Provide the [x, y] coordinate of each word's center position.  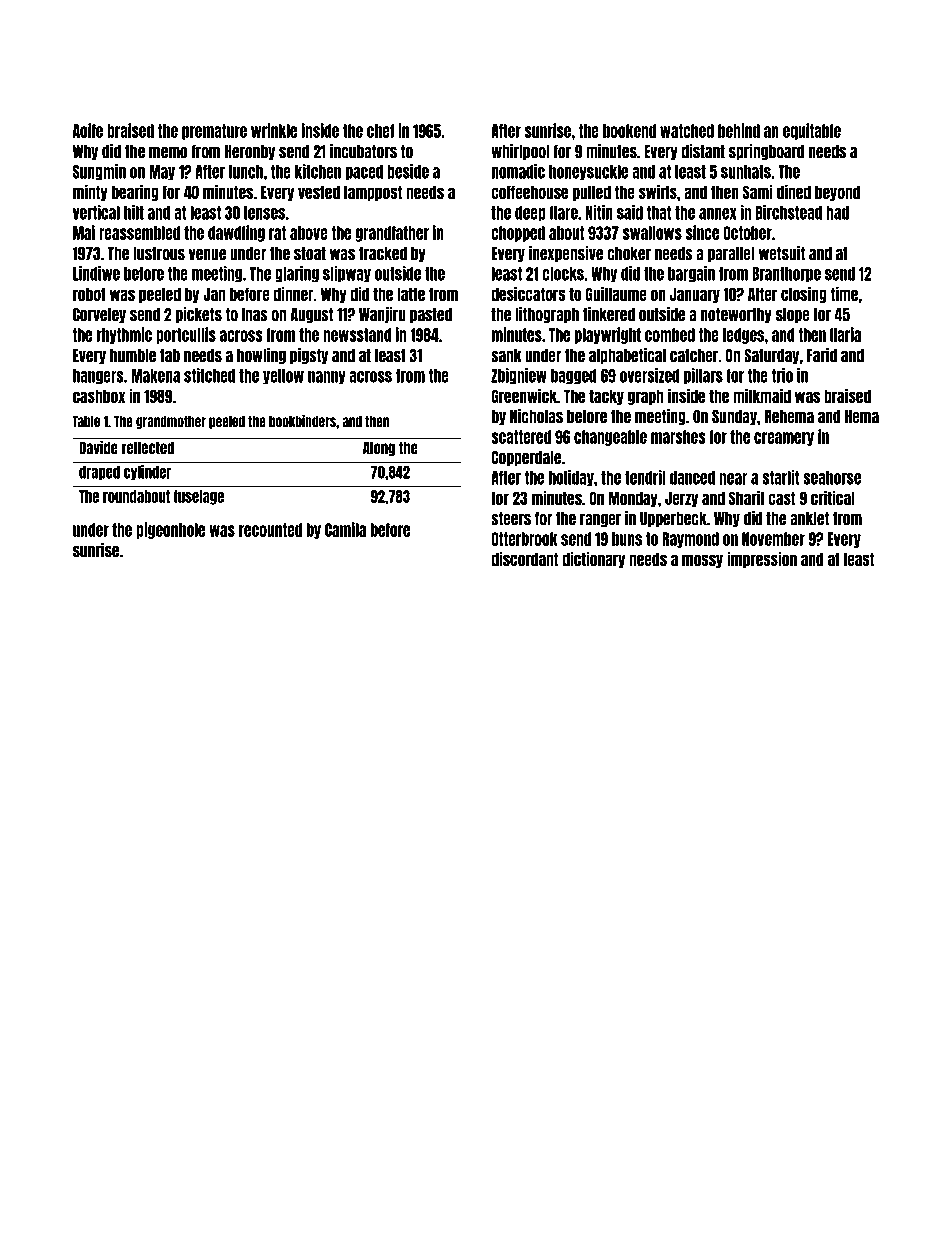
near [733, 479]
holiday [571, 478]
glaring [297, 274]
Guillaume [616, 293]
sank [506, 356]
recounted [270, 530]
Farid [822, 355]
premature [214, 132]
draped [99, 473]
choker [629, 254]
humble [133, 356]
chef [380, 131]
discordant [524, 558]
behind [739, 130]
